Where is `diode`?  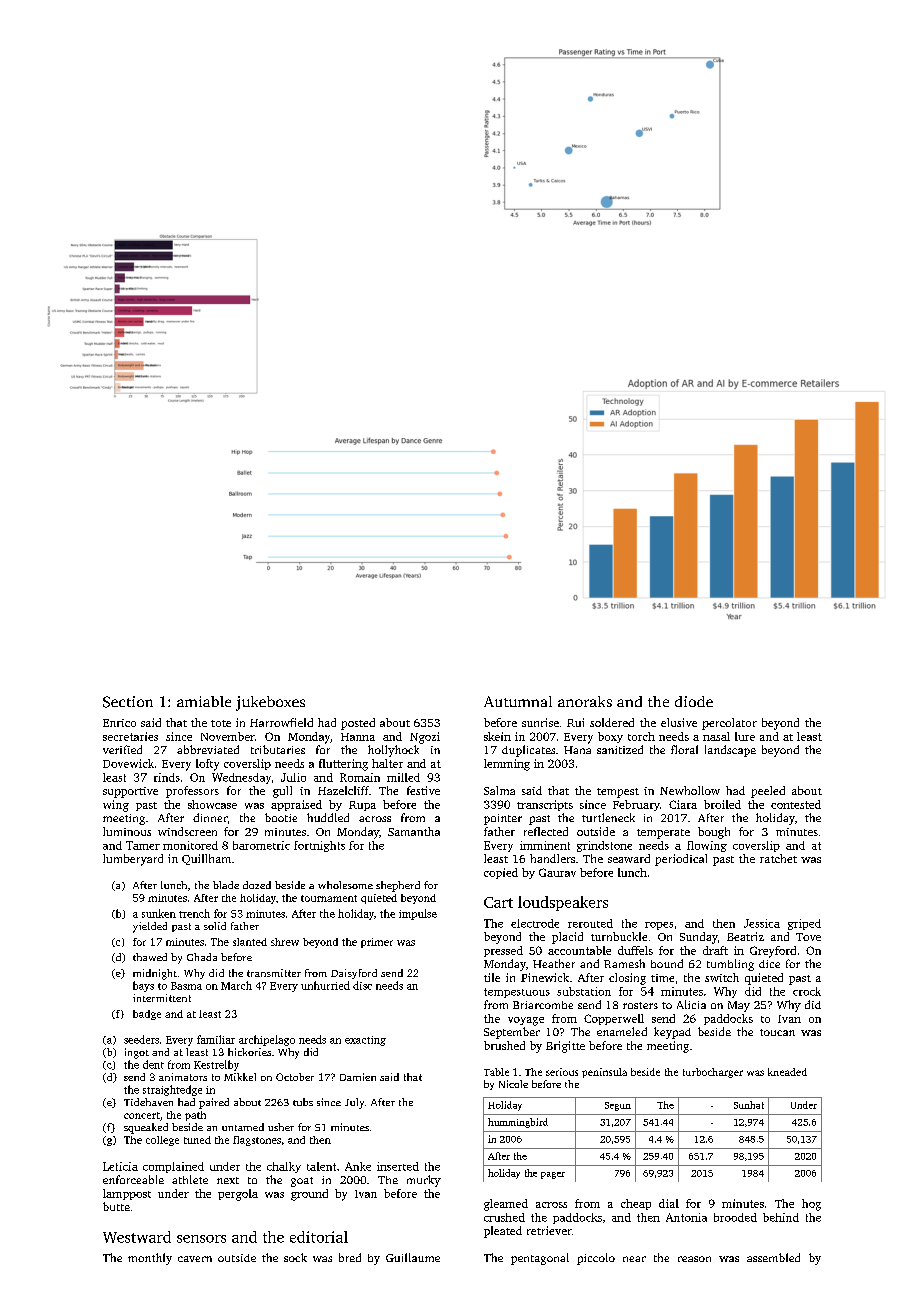 diode is located at coordinates (694, 701).
